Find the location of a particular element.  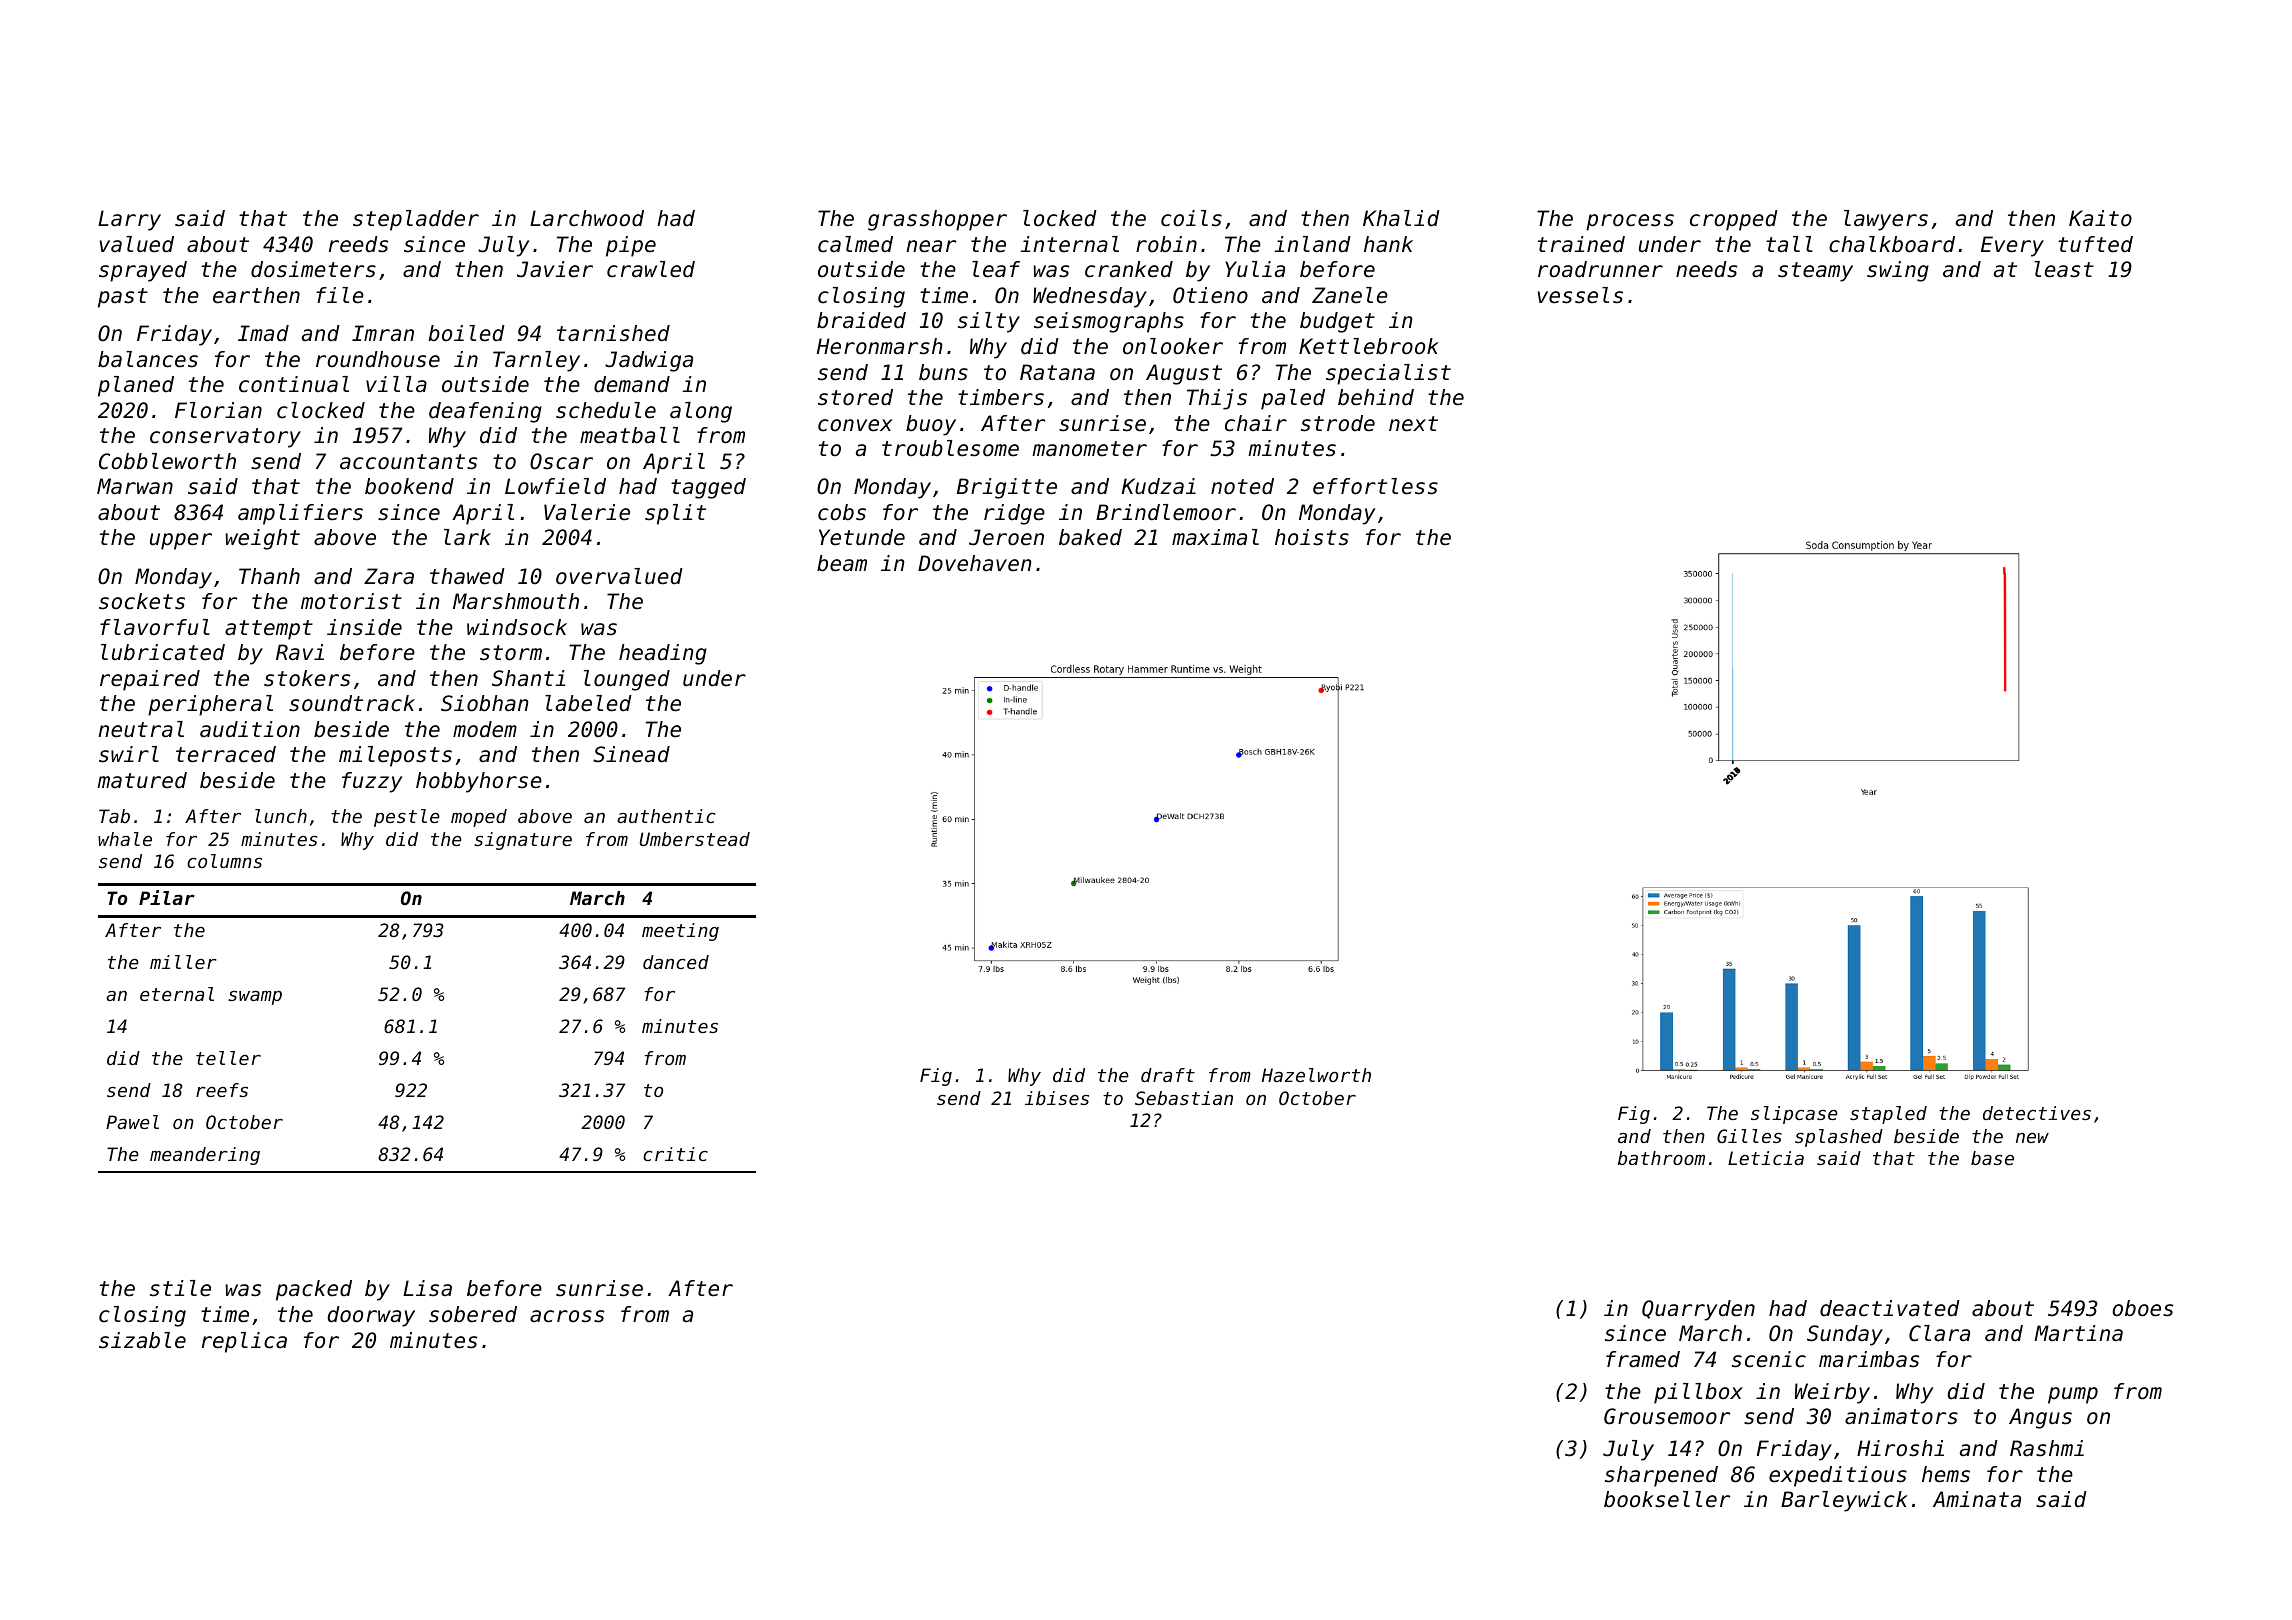

sizable is located at coordinates (142, 1340).
